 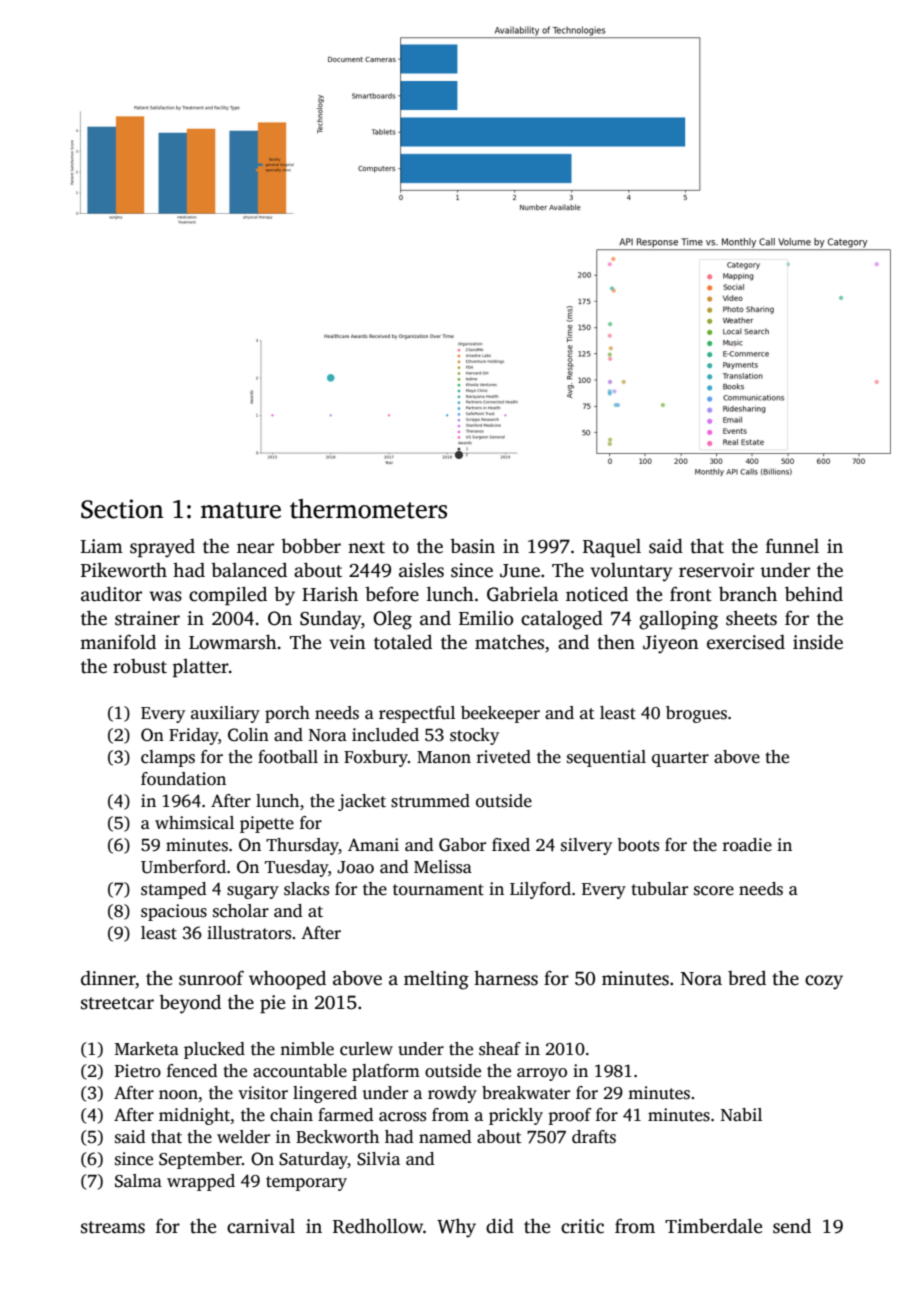 I want to click on compiled, so click(x=228, y=596).
